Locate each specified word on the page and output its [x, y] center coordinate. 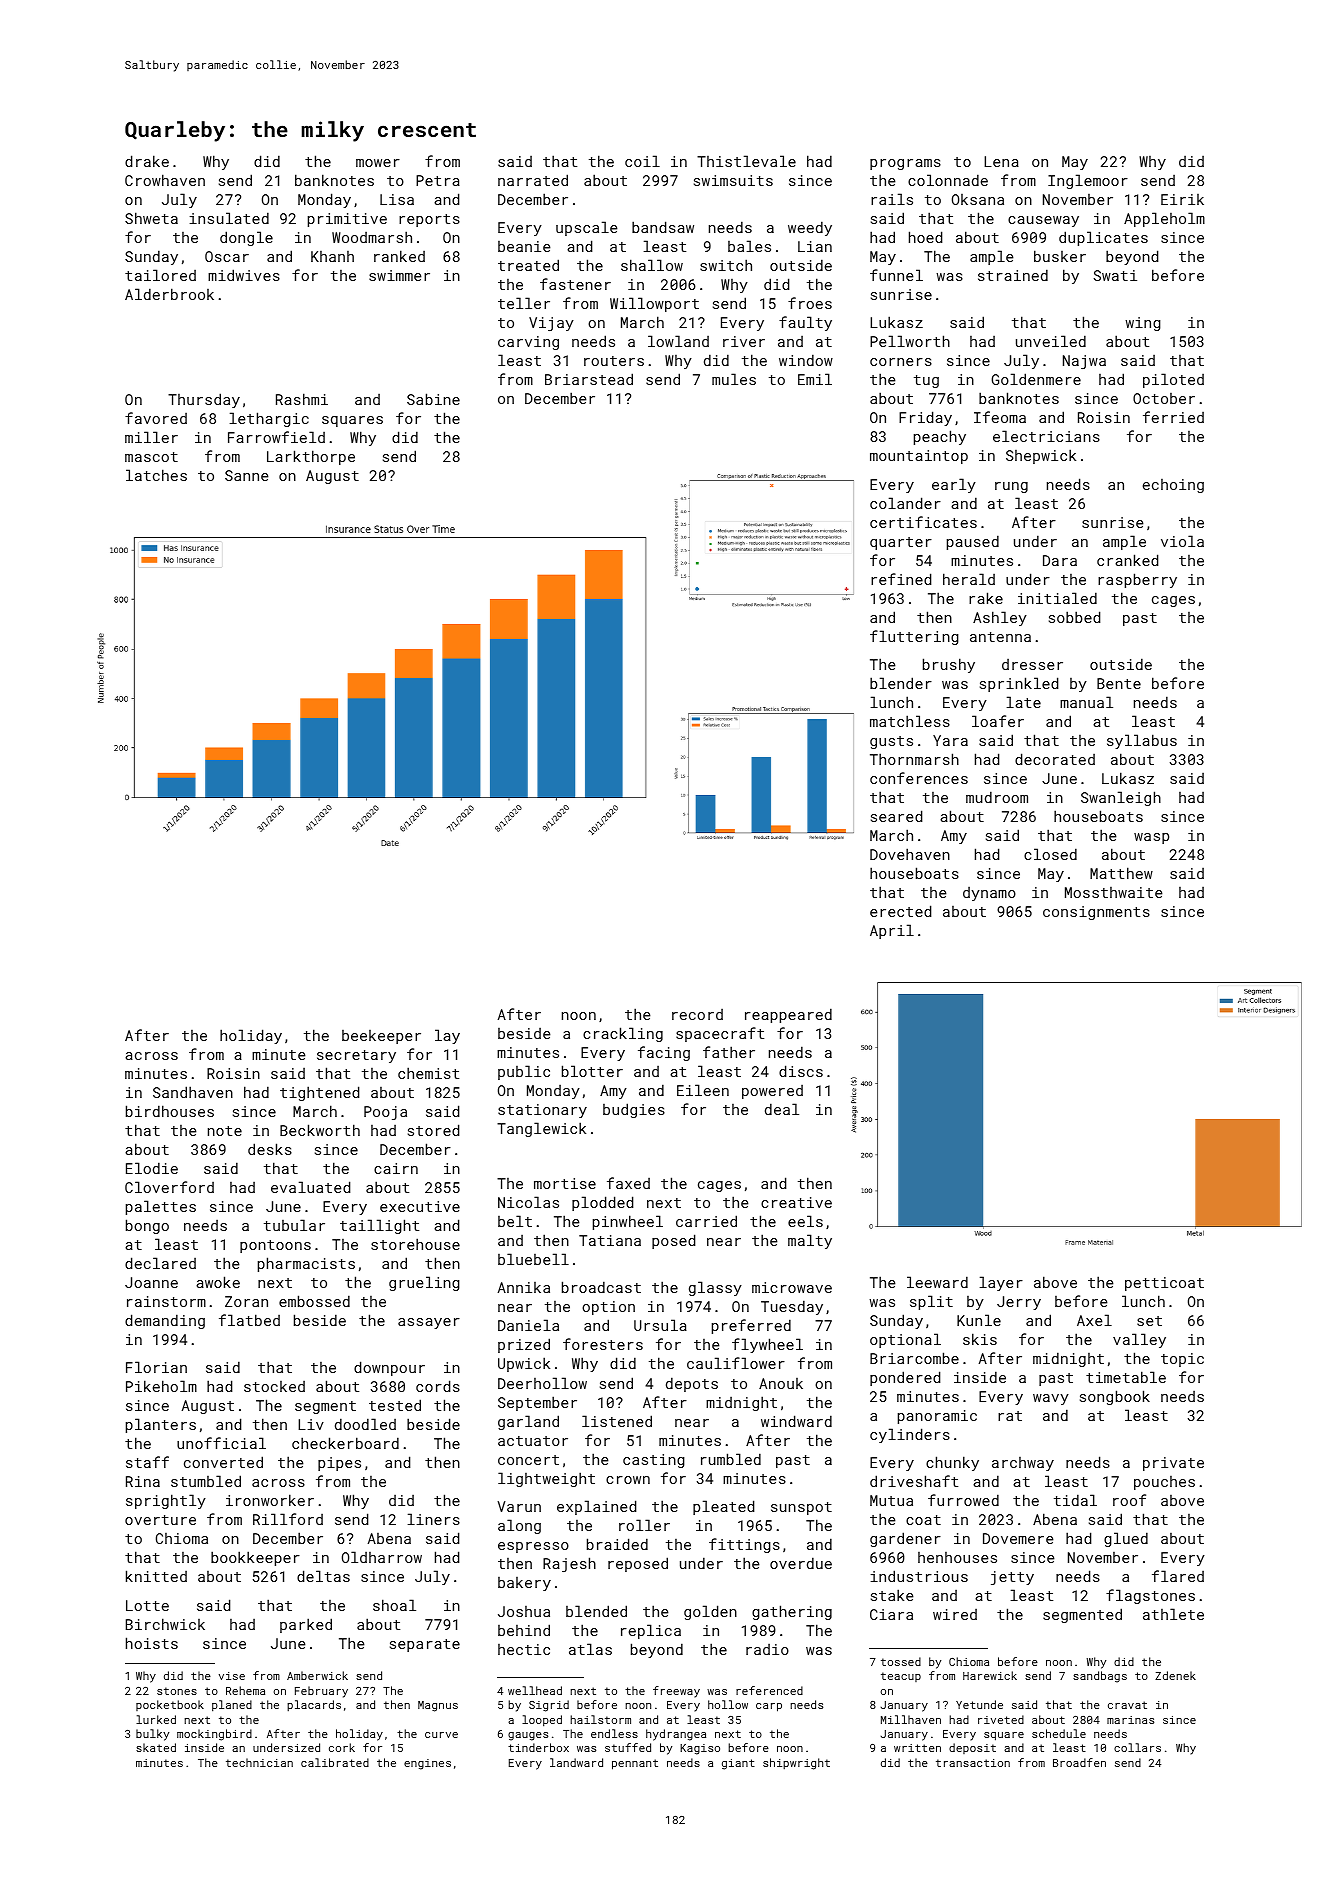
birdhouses [170, 1111]
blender [901, 683]
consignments [1096, 913]
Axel [1094, 1320]
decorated [1055, 759]
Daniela [528, 1325]
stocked [274, 1386]
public [524, 1072]
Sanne [247, 475]
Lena [1001, 161]
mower [378, 163]
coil [642, 161]
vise [232, 1676]
